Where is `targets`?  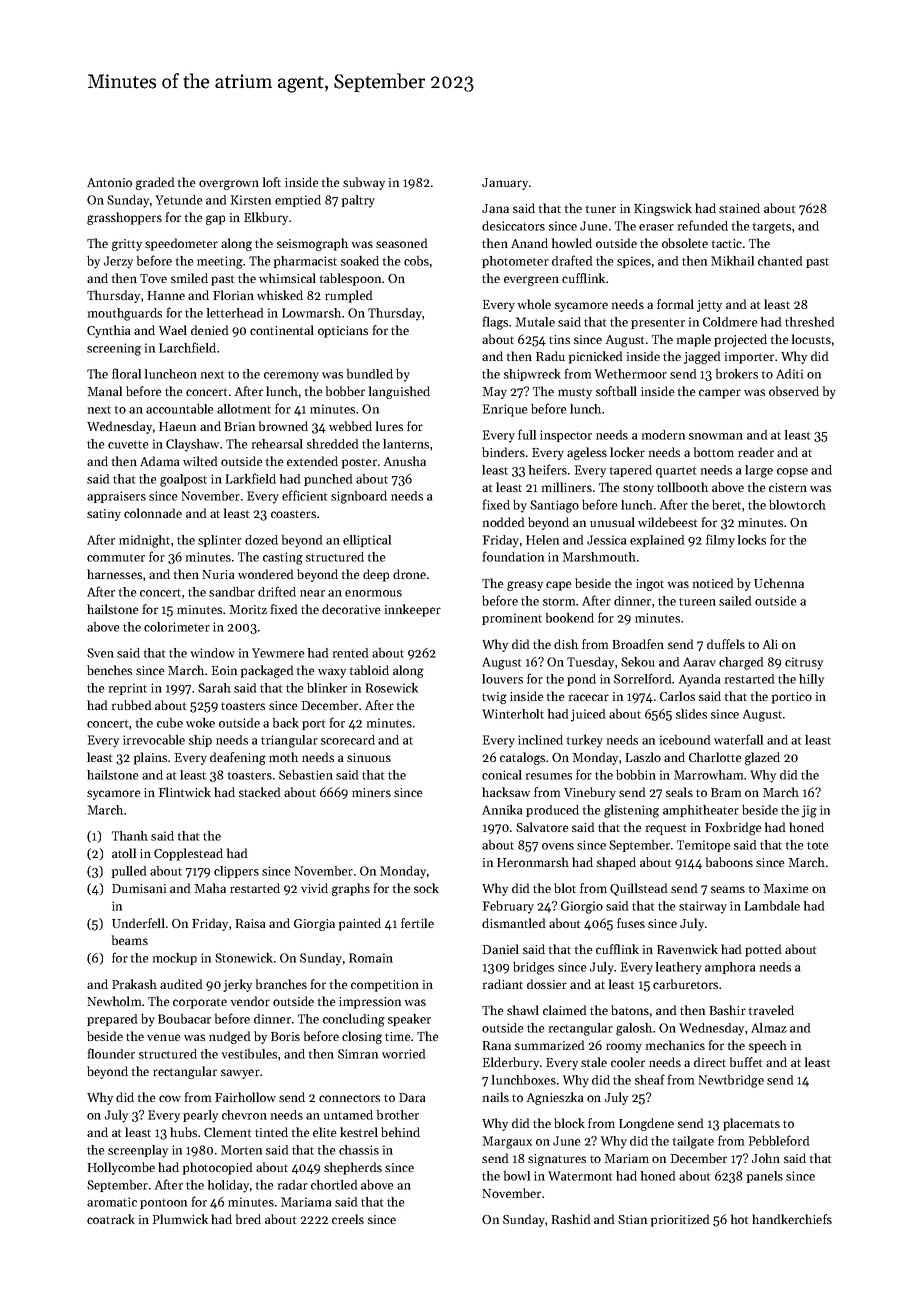
targets is located at coordinates (772, 228).
